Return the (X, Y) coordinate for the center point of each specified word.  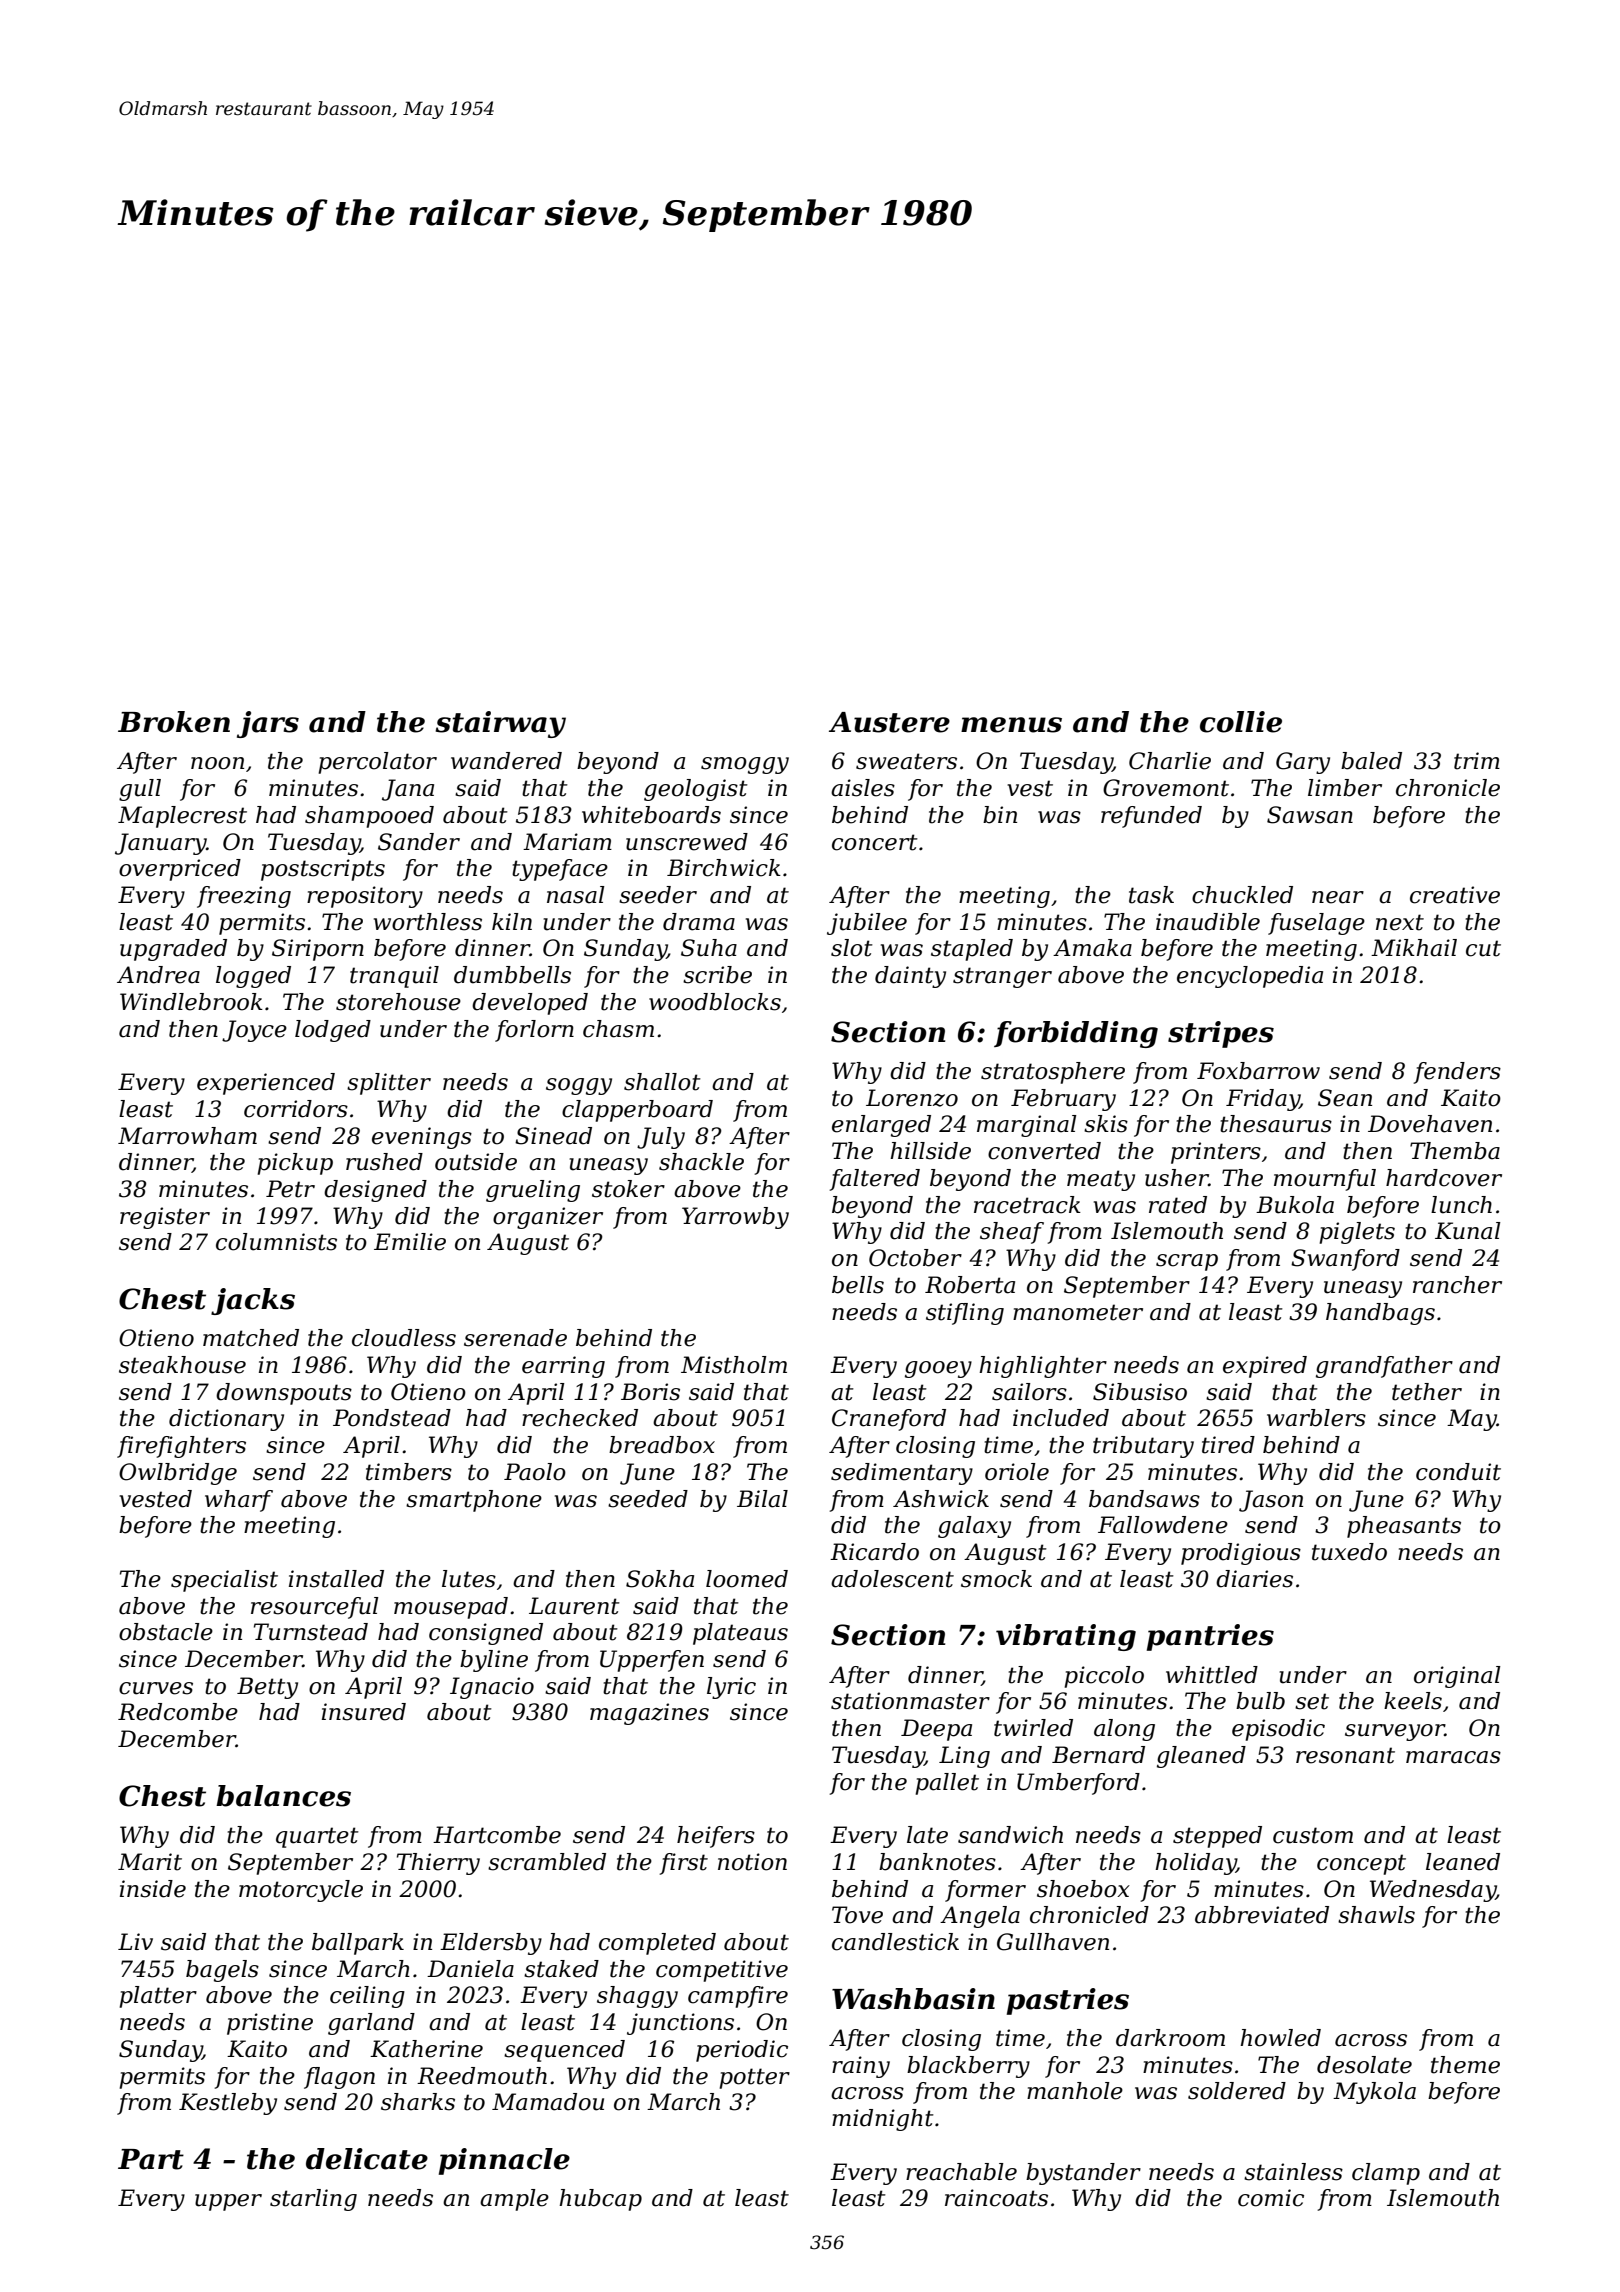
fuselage (1316, 924)
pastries (1068, 2001)
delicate (367, 2159)
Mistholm (734, 1365)
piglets (1357, 1233)
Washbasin (913, 1999)
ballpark (358, 1944)
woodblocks (715, 1002)
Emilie (410, 1242)
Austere (889, 722)
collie (1241, 722)
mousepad (451, 1608)
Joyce (254, 1031)
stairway (501, 724)
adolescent (892, 1579)
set (1312, 1701)
